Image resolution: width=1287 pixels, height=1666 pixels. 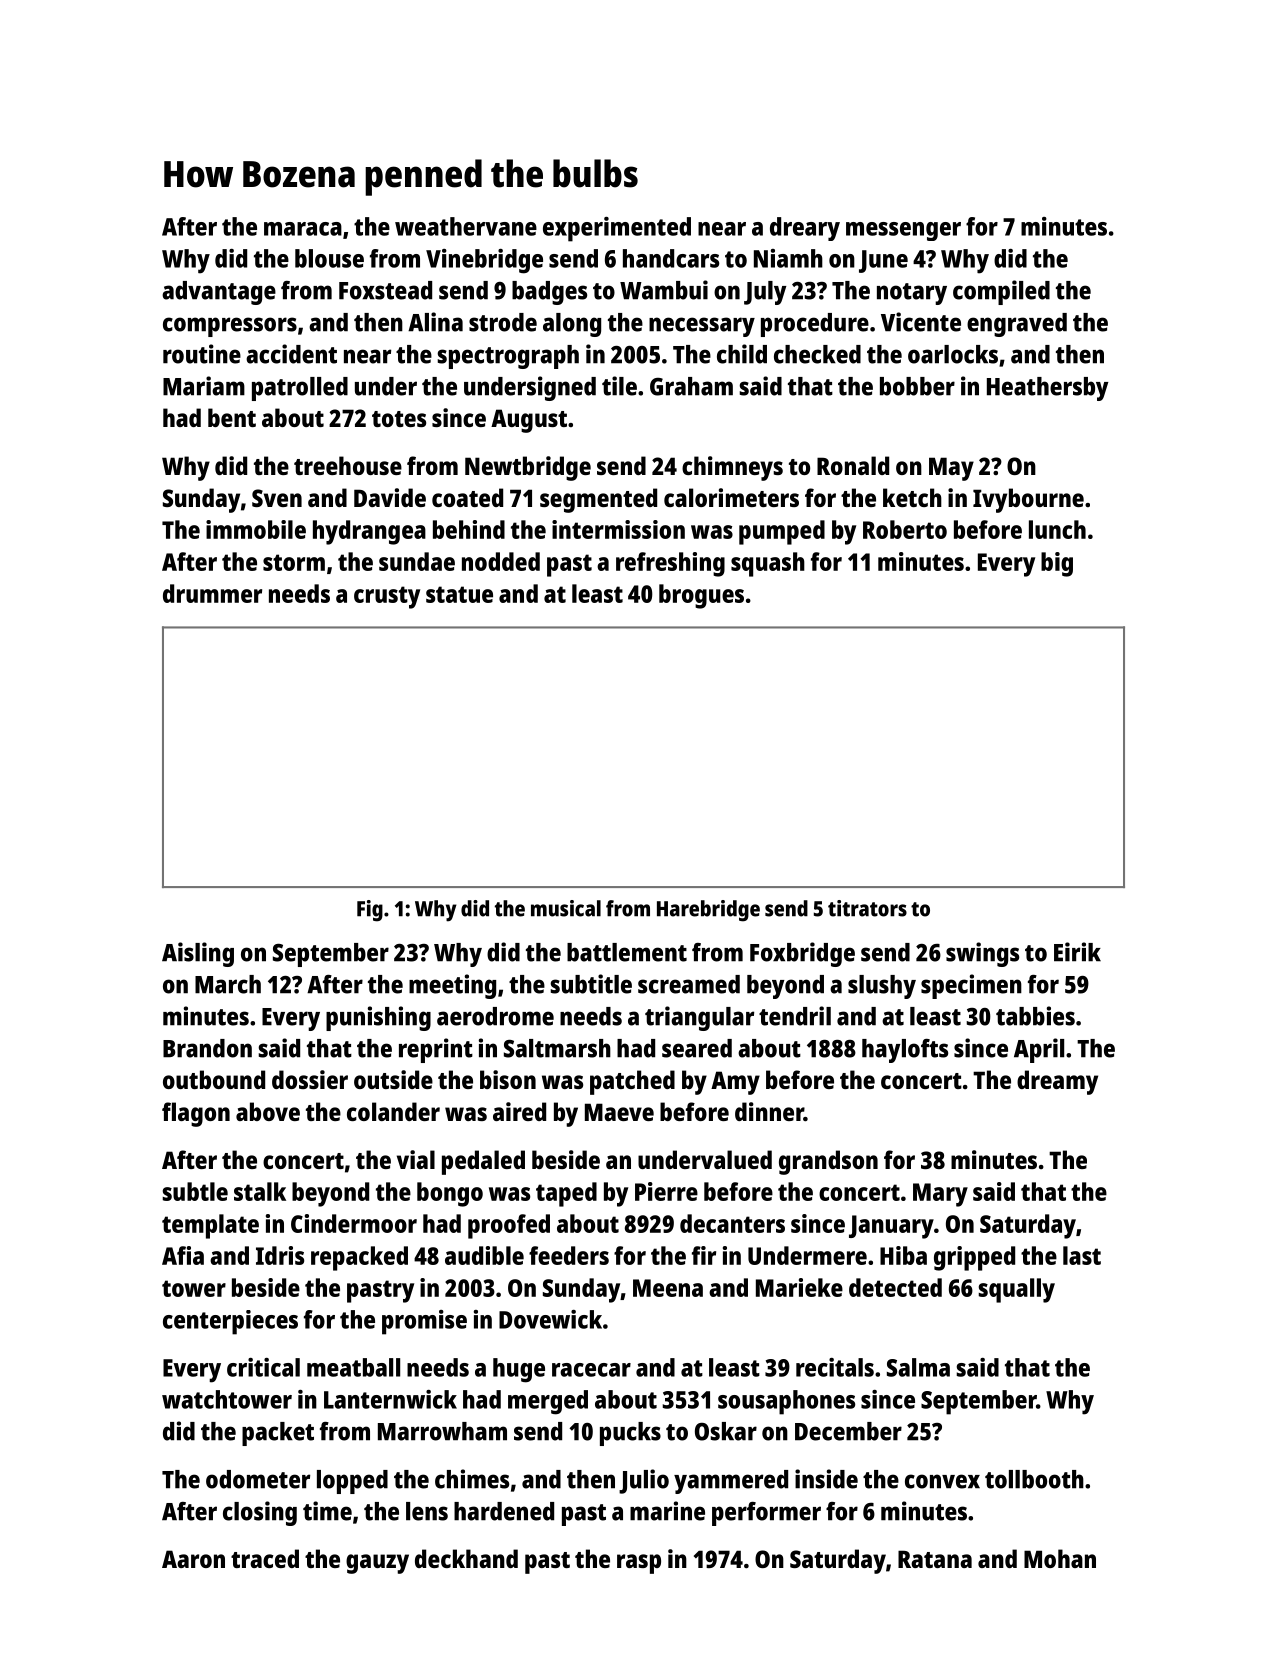 What do you see at coordinates (277, 498) in the screenshot?
I see `Sven` at bounding box center [277, 498].
